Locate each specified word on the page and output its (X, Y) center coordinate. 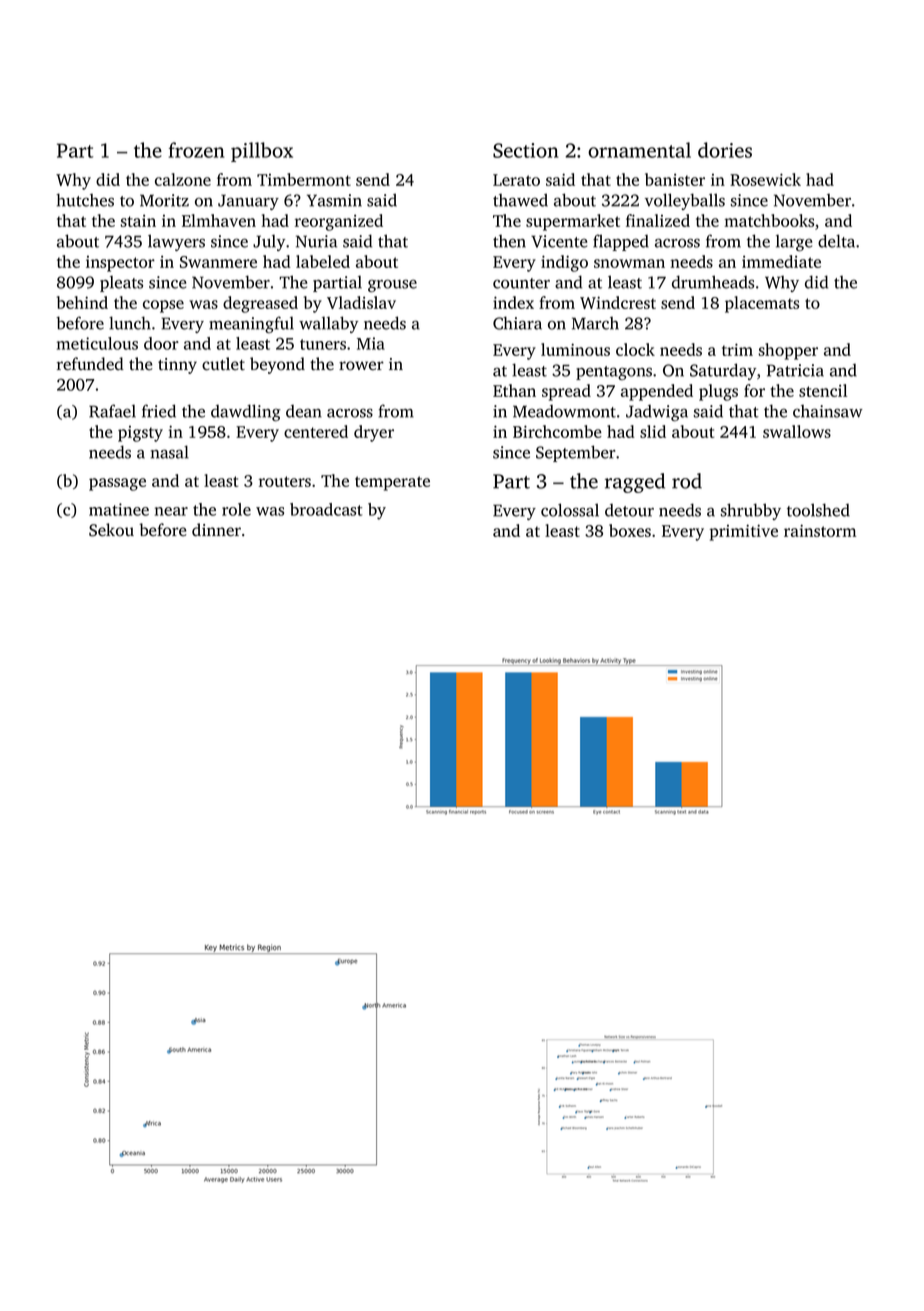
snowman (629, 263)
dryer (374, 433)
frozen (197, 150)
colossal (570, 510)
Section (526, 150)
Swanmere (218, 262)
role (236, 509)
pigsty (140, 434)
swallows (797, 431)
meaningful (251, 324)
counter (521, 283)
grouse (392, 285)
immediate (781, 261)
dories (725, 150)
